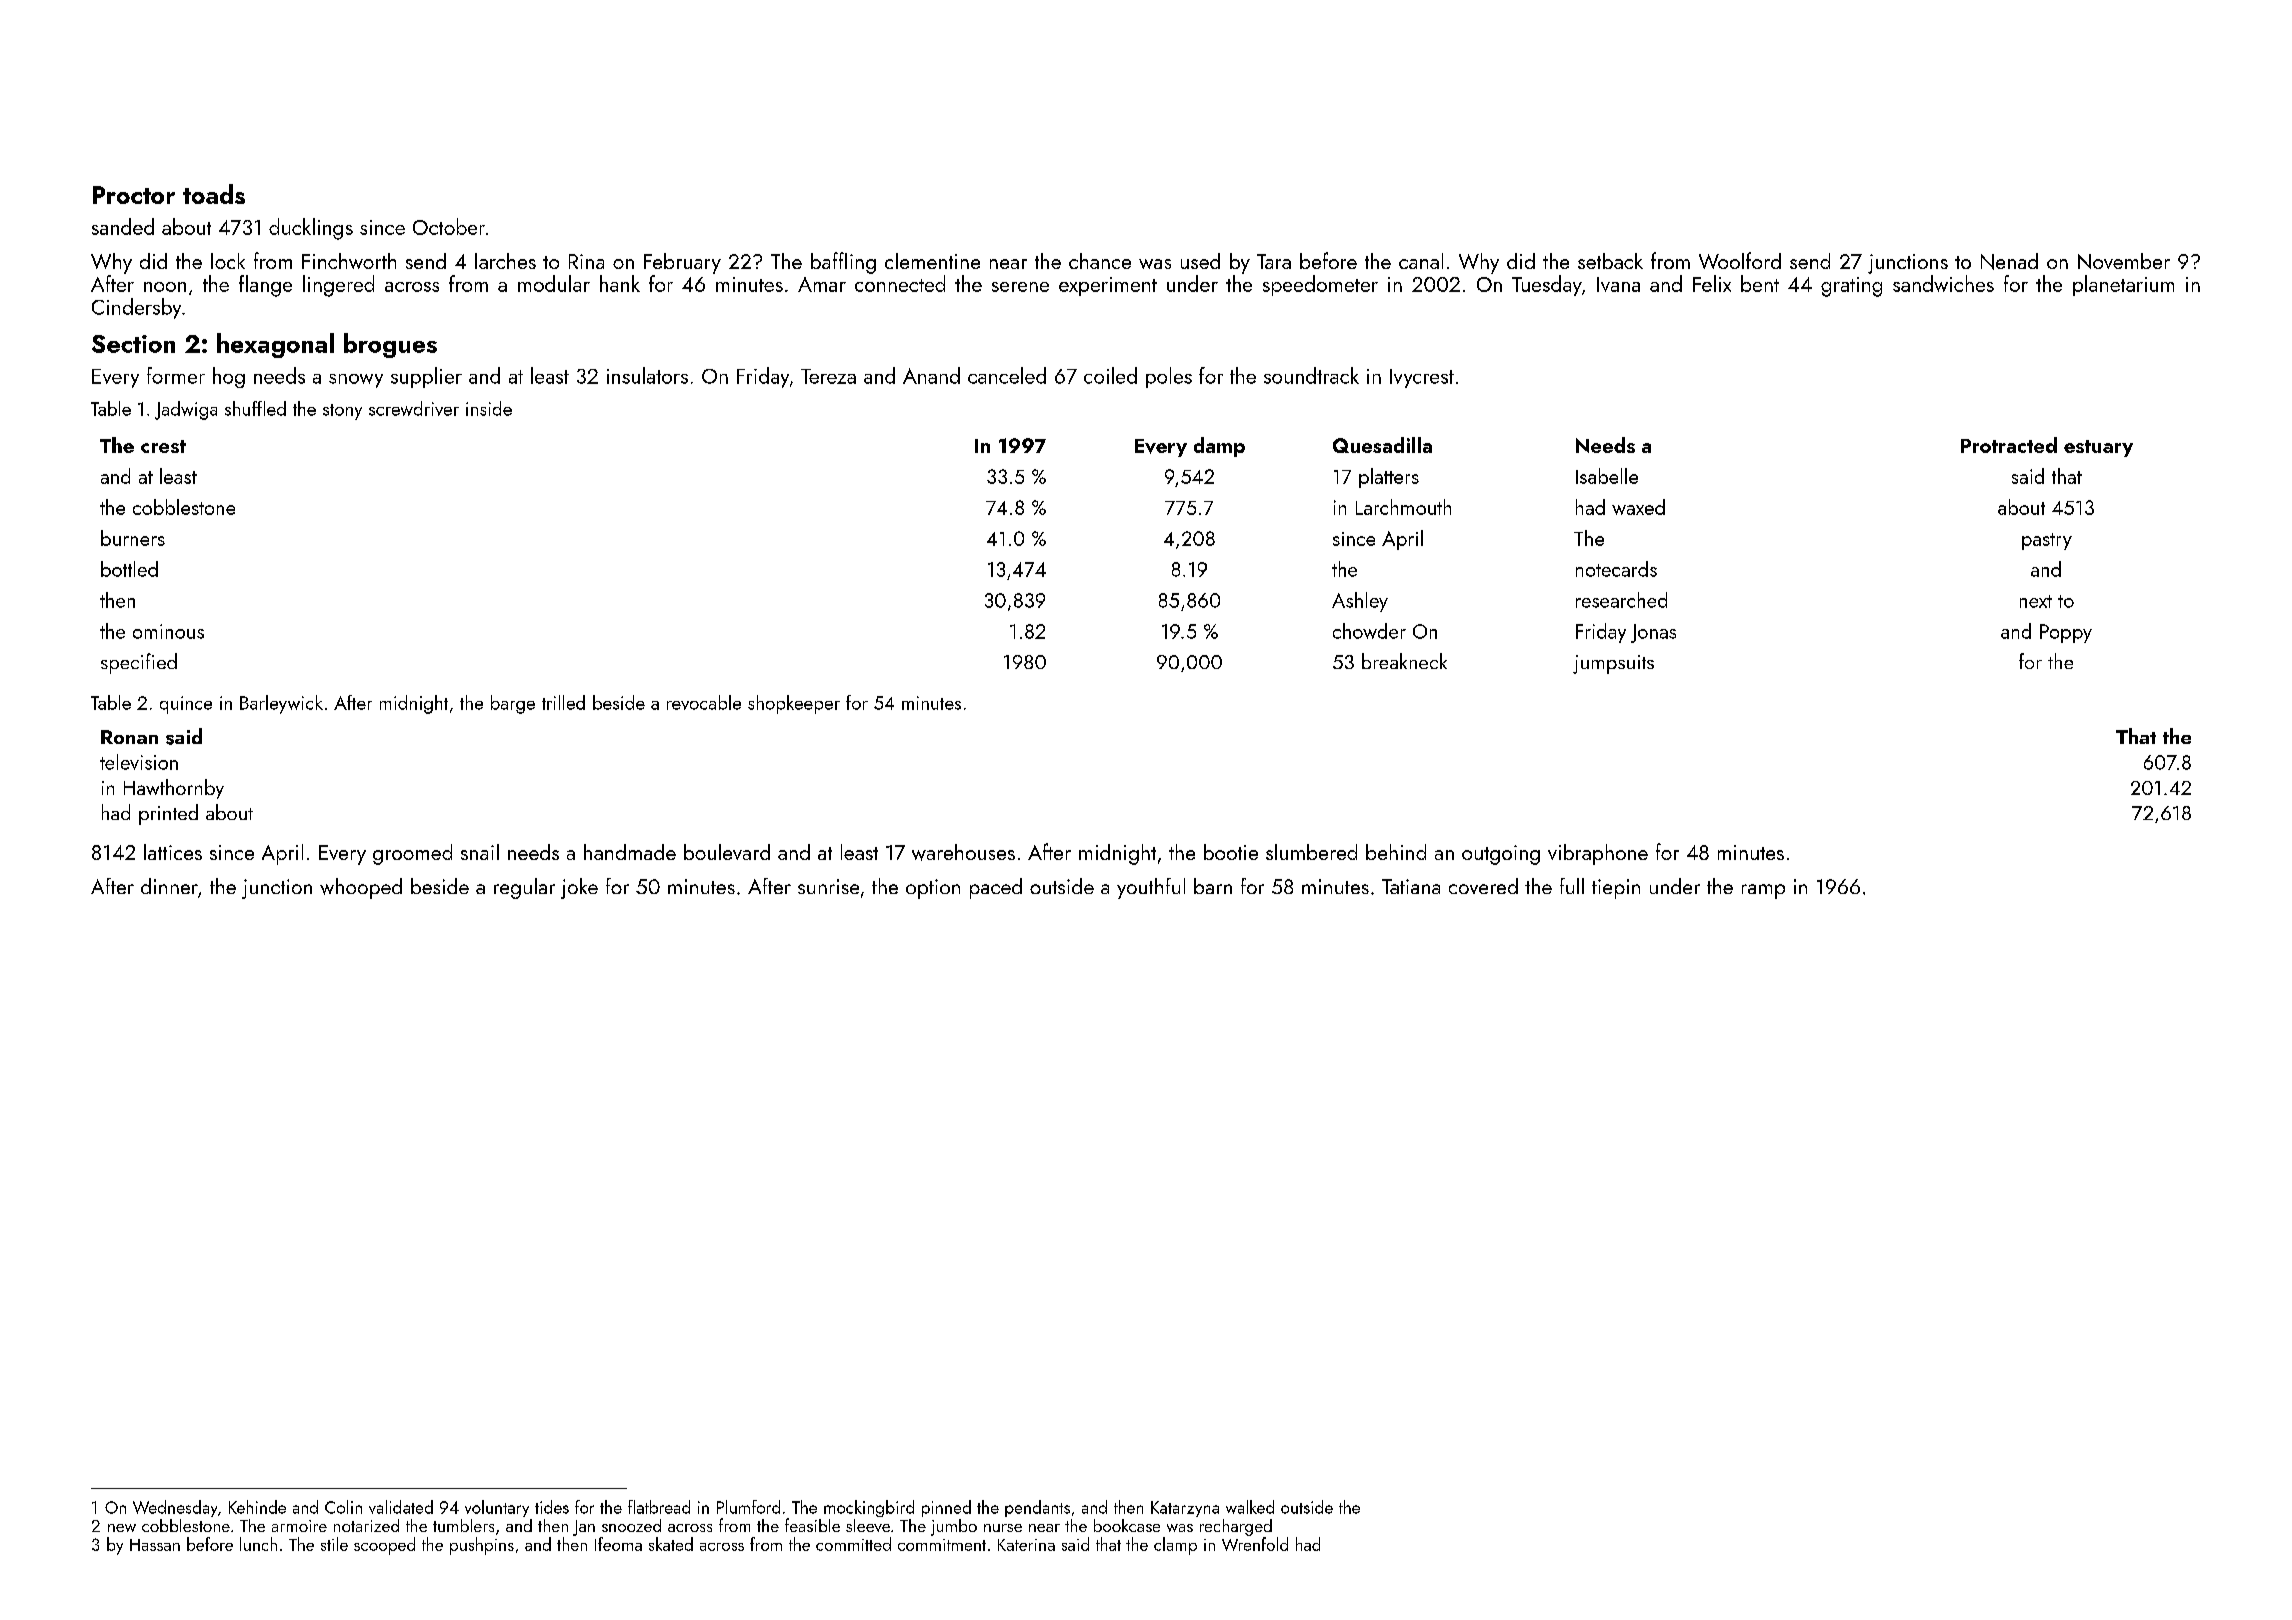 The height and width of the screenshot is (1620, 2292). What do you see at coordinates (169, 886) in the screenshot?
I see `dinner` at bounding box center [169, 886].
